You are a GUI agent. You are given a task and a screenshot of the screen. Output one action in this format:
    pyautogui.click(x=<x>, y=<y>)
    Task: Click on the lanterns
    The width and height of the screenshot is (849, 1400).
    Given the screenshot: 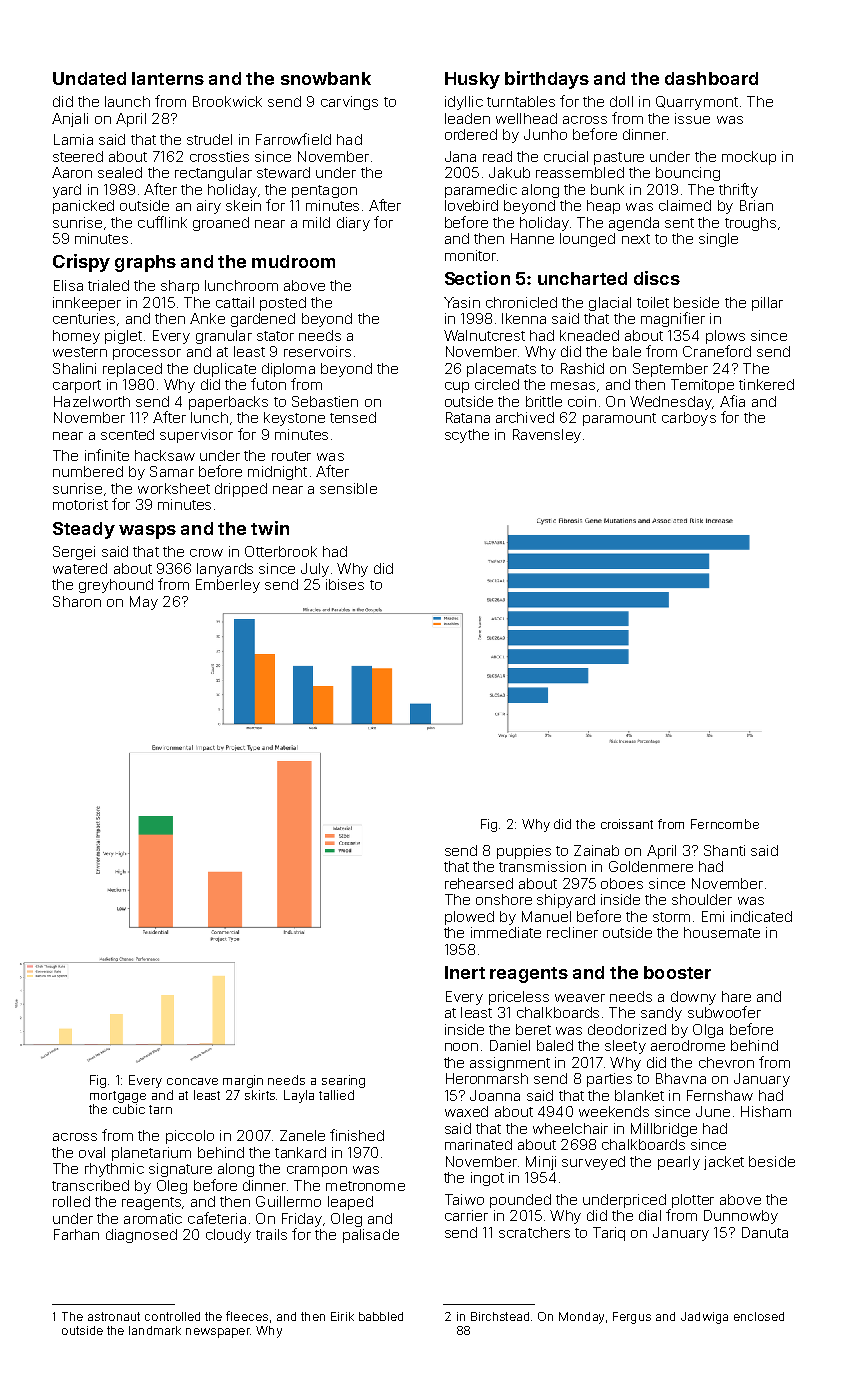 What is the action you would take?
    pyautogui.click(x=168, y=78)
